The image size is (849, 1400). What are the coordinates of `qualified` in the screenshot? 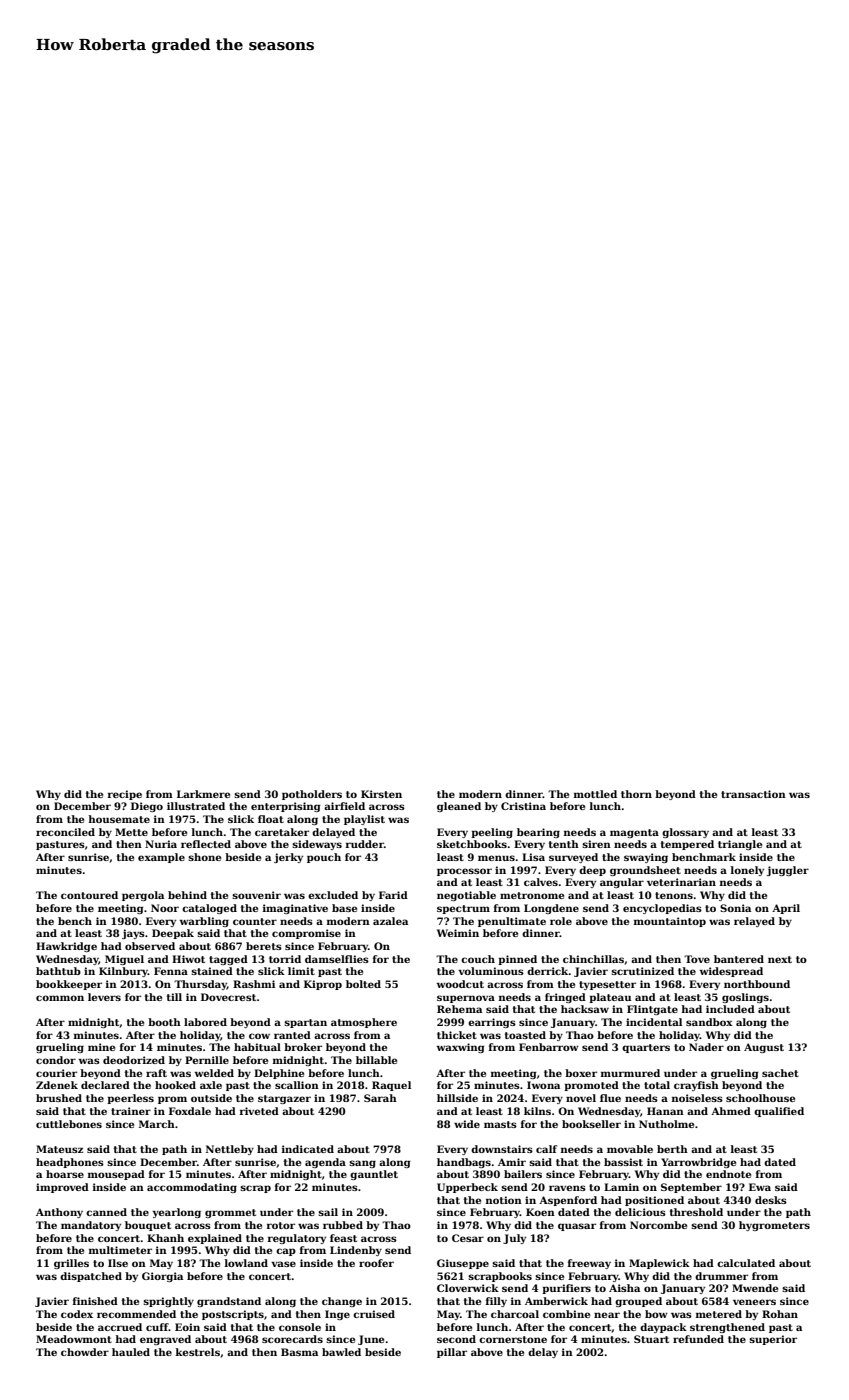 It's located at (779, 1112).
